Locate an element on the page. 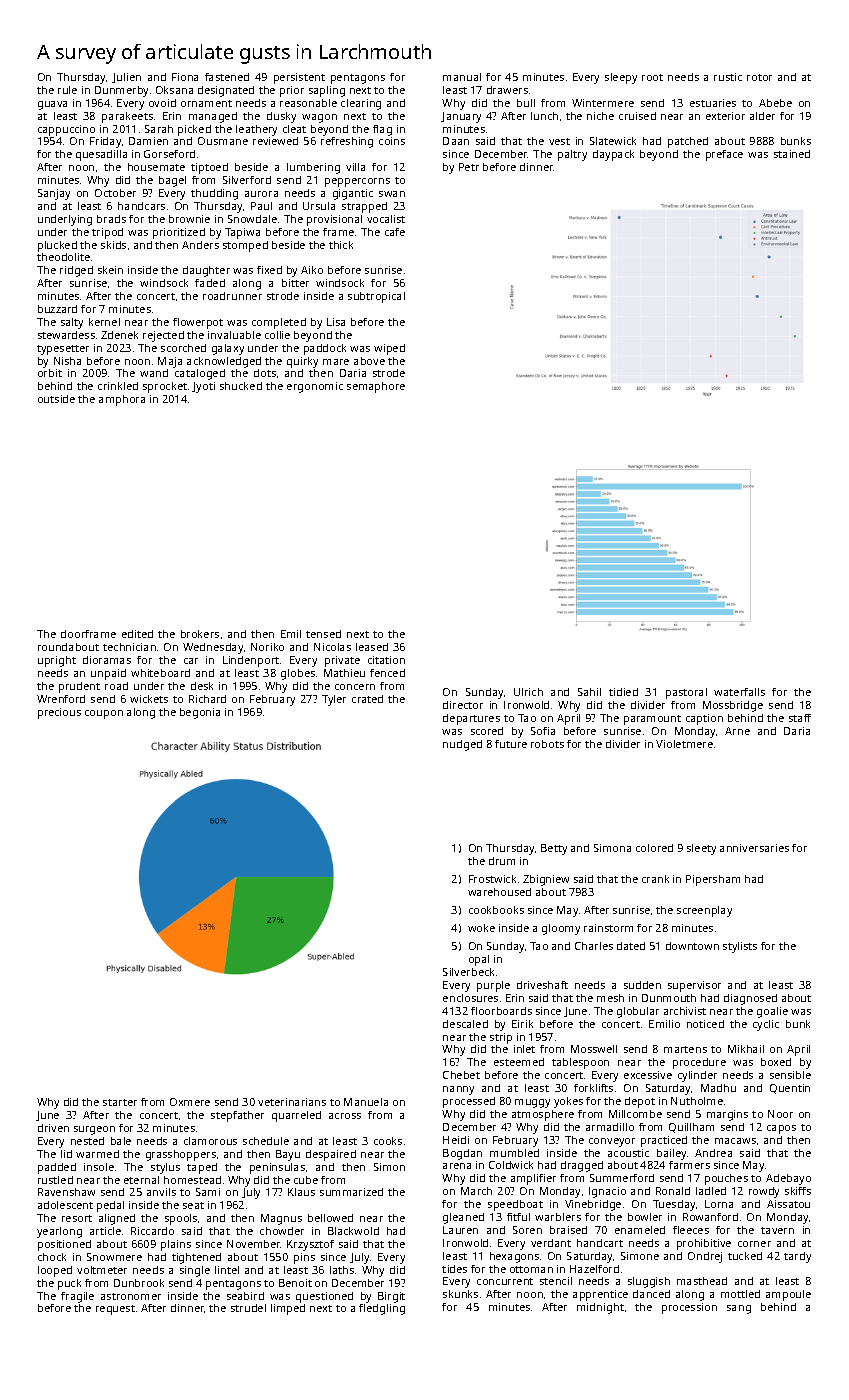 Image resolution: width=849 pixels, height=1400 pixels. root is located at coordinates (652, 77).
